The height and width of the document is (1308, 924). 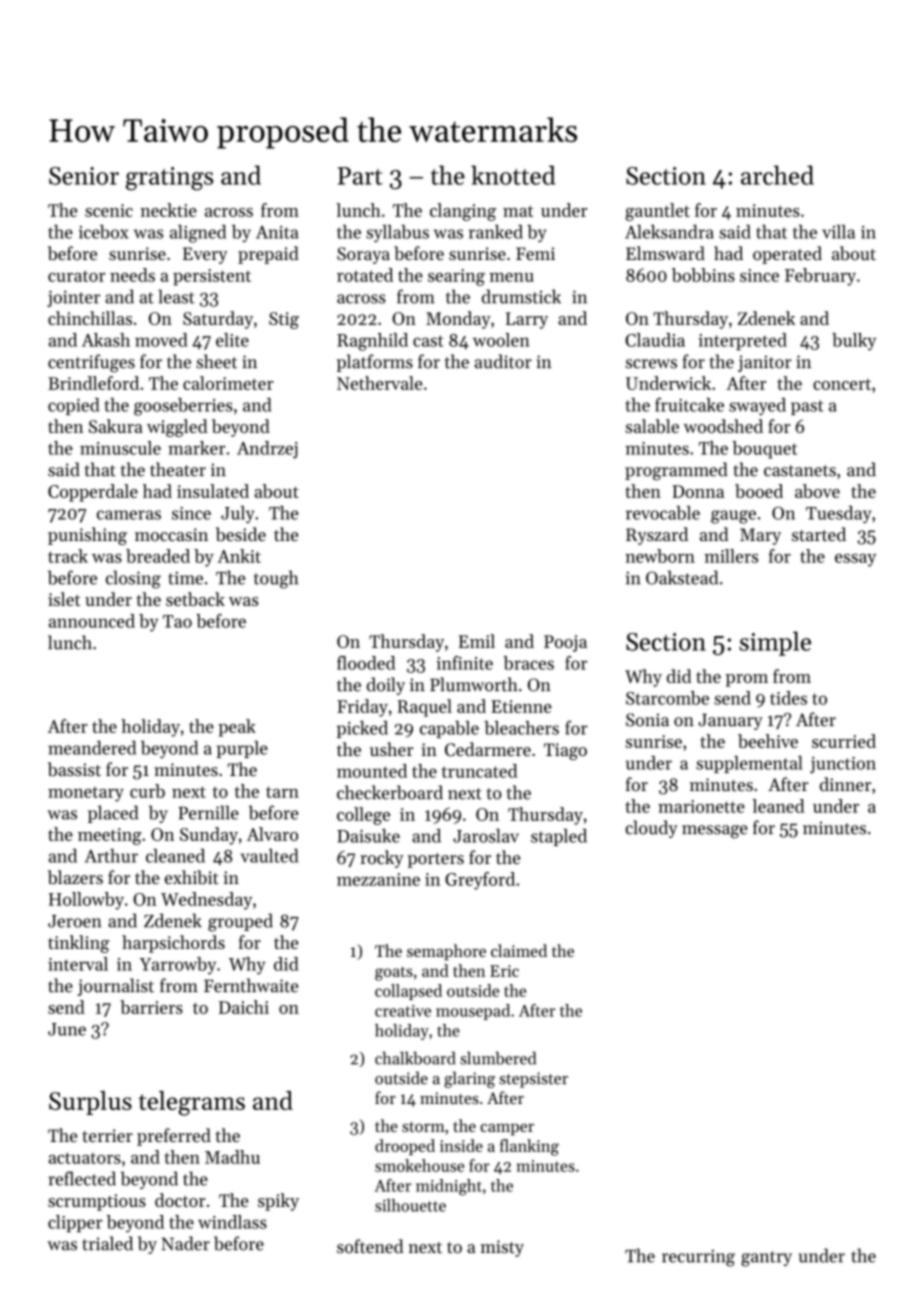 I want to click on simple, so click(x=775, y=643).
